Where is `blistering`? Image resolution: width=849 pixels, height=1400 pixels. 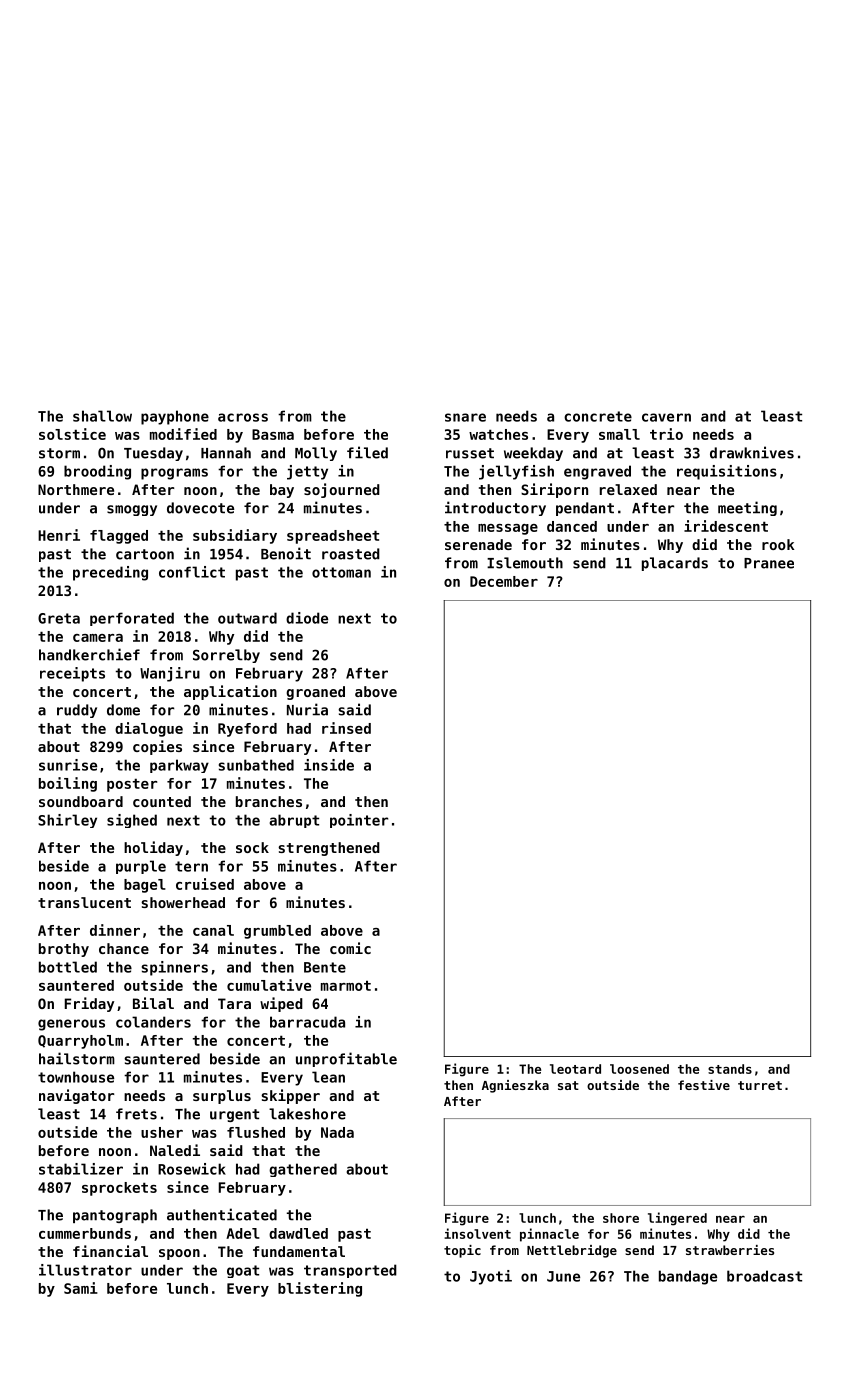 blistering is located at coordinates (320, 1289).
